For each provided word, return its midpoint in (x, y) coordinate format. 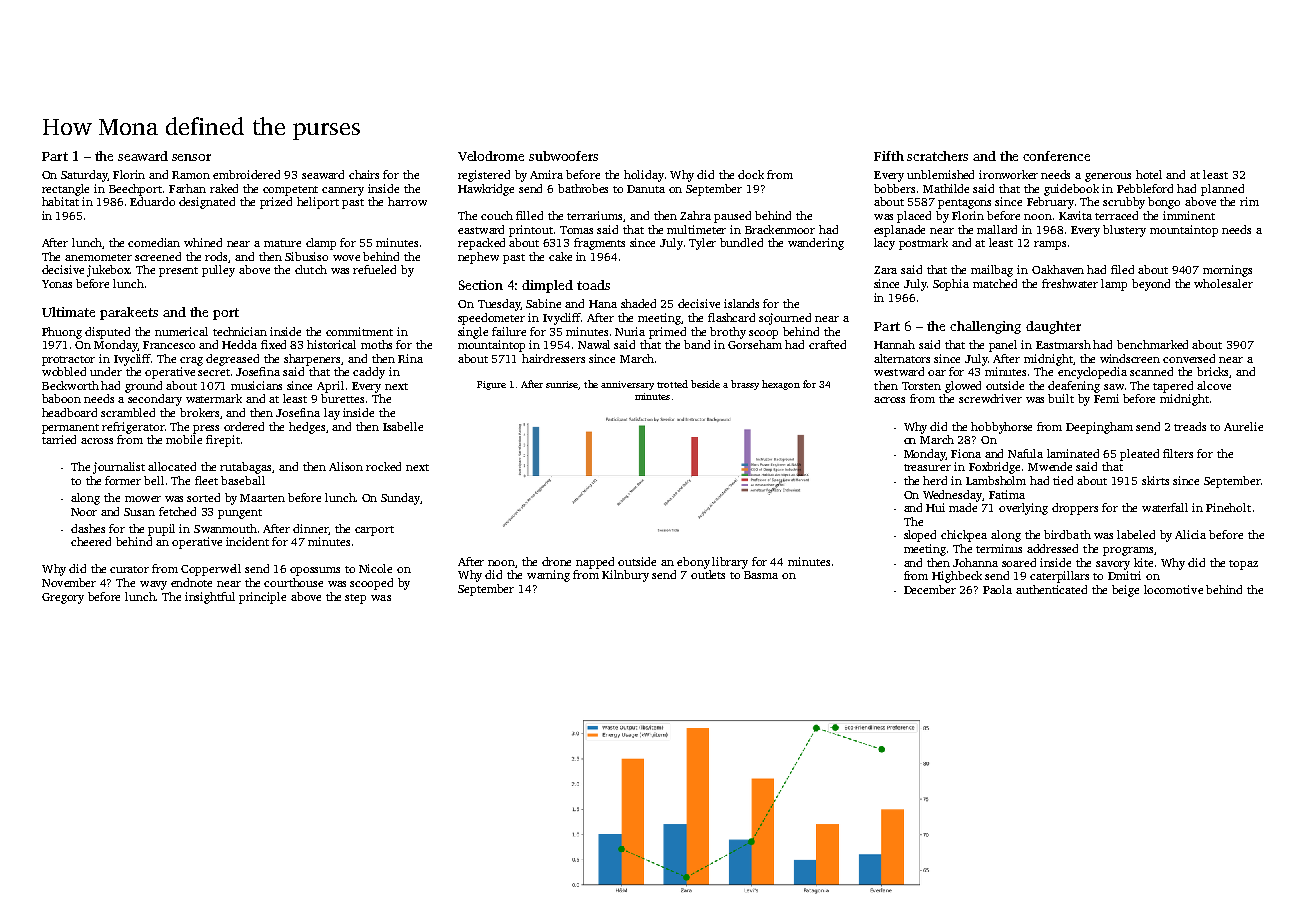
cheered (91, 541)
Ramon (191, 175)
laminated (1073, 453)
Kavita (1075, 215)
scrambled (128, 412)
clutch (311, 269)
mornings (1227, 271)
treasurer (927, 467)
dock (751, 174)
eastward (481, 229)
